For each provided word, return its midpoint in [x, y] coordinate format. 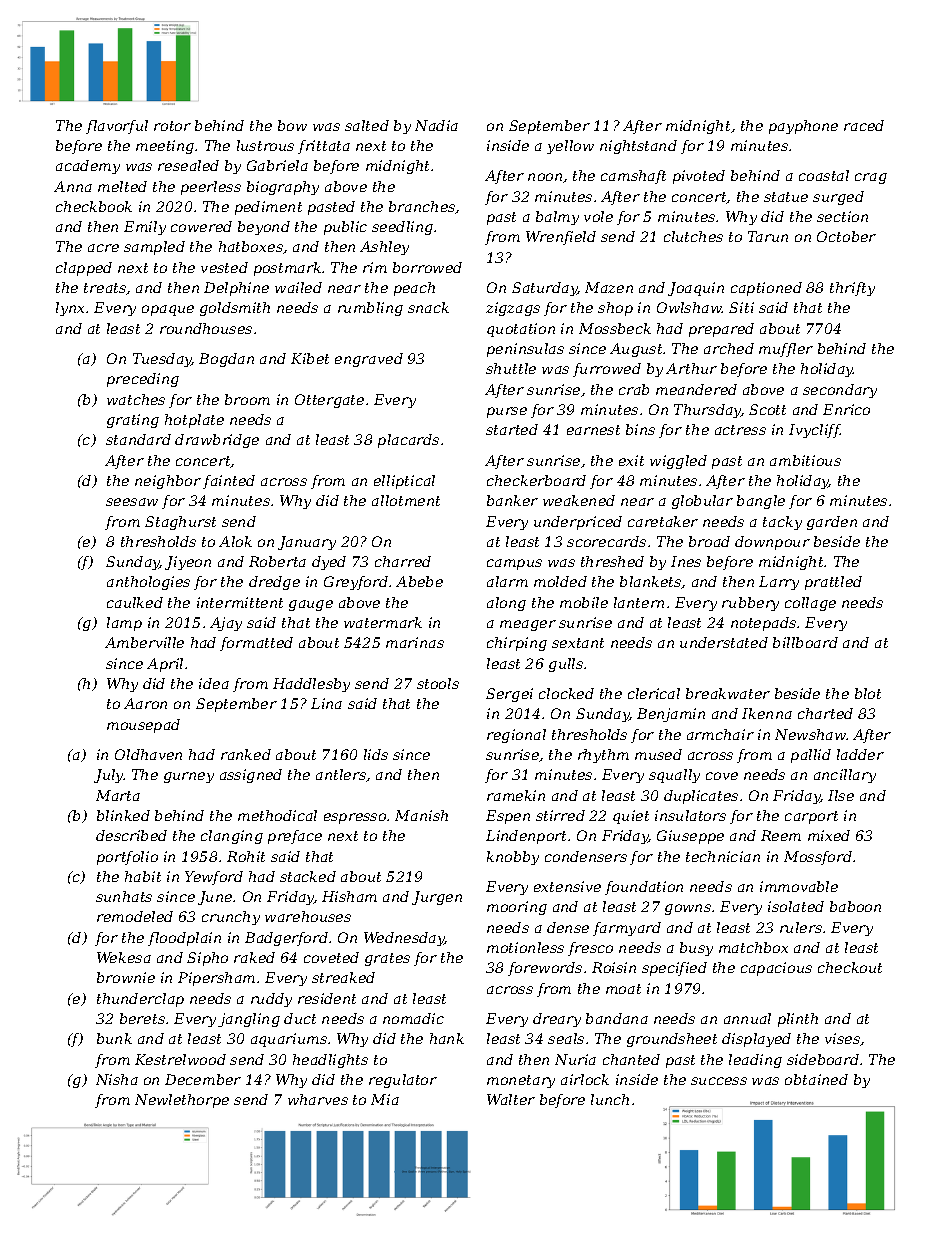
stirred [560, 815]
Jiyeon [188, 563]
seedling [402, 228]
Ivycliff [815, 431]
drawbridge [217, 441]
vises [843, 1039]
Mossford [818, 858]
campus [514, 564]
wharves [318, 1099]
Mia [385, 1099]
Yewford [214, 878]
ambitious [805, 460]
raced [864, 125]
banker [512, 500]
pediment [268, 208]
